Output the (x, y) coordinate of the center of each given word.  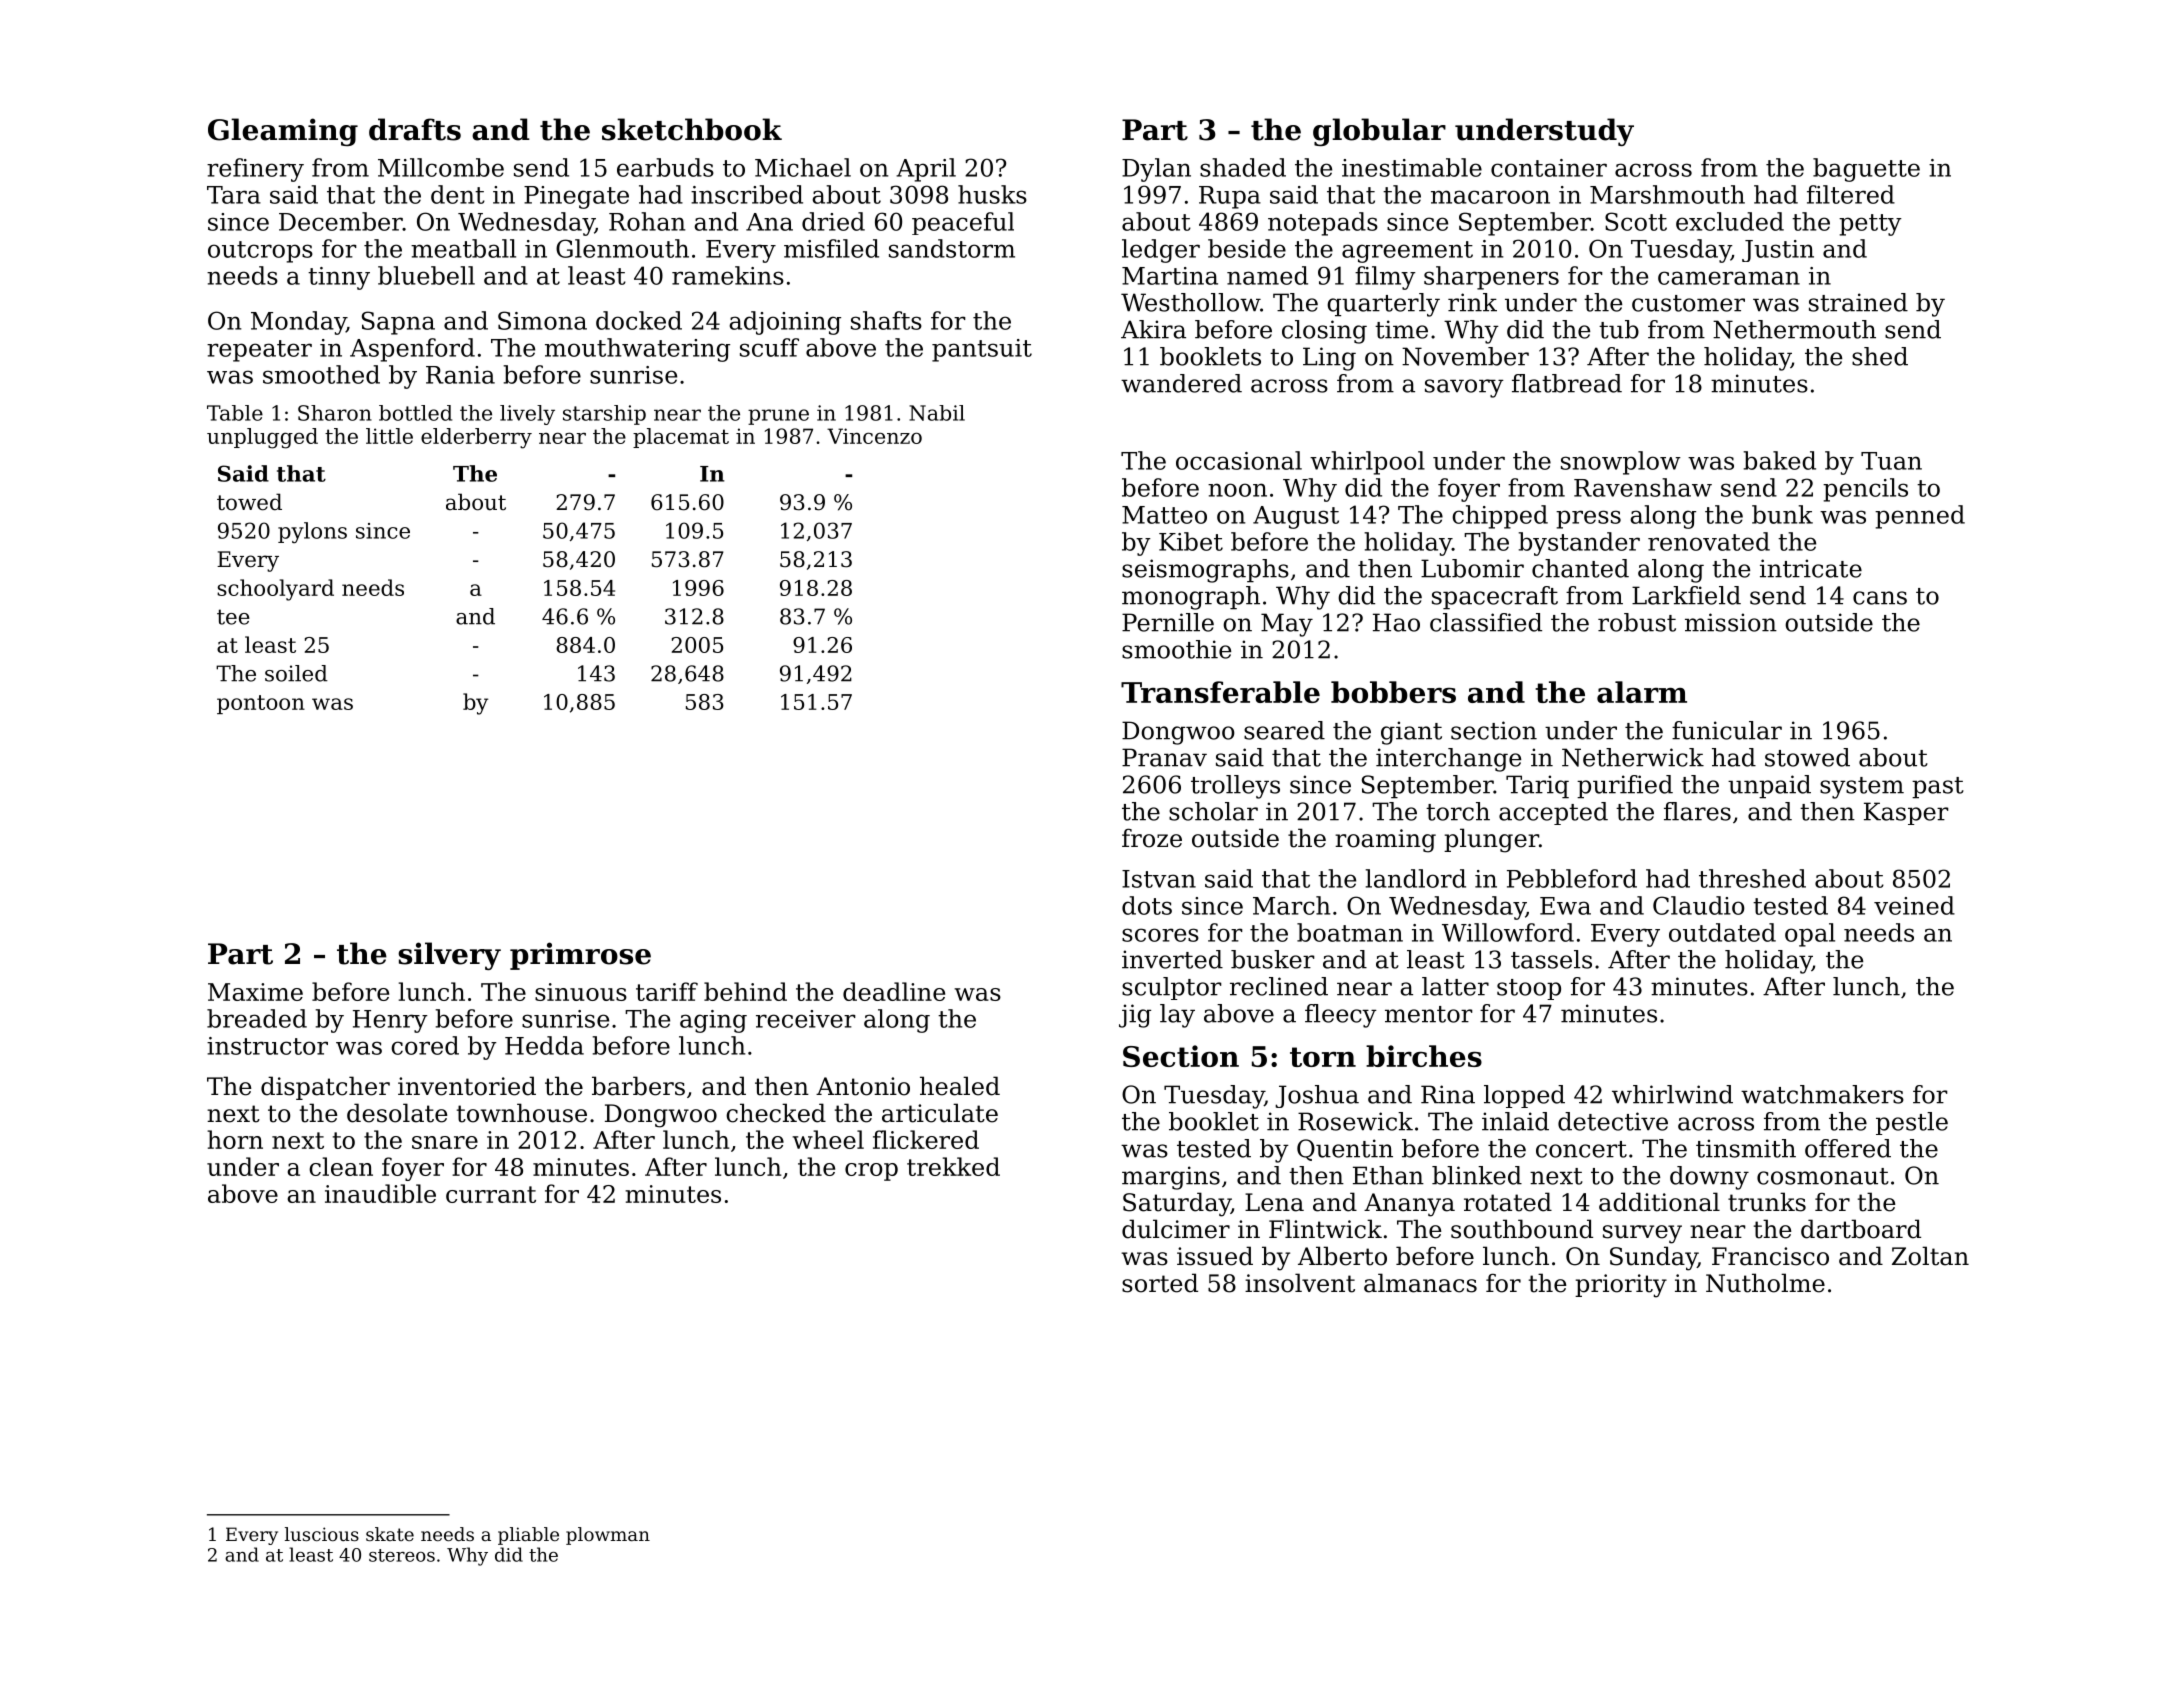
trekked (953, 1166)
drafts (415, 129)
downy (1709, 1178)
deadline (894, 991)
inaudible (380, 1193)
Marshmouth (1667, 194)
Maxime (255, 992)
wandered (1181, 383)
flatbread (1567, 383)
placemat (681, 438)
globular (1379, 132)
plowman (608, 1536)
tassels (1551, 959)
